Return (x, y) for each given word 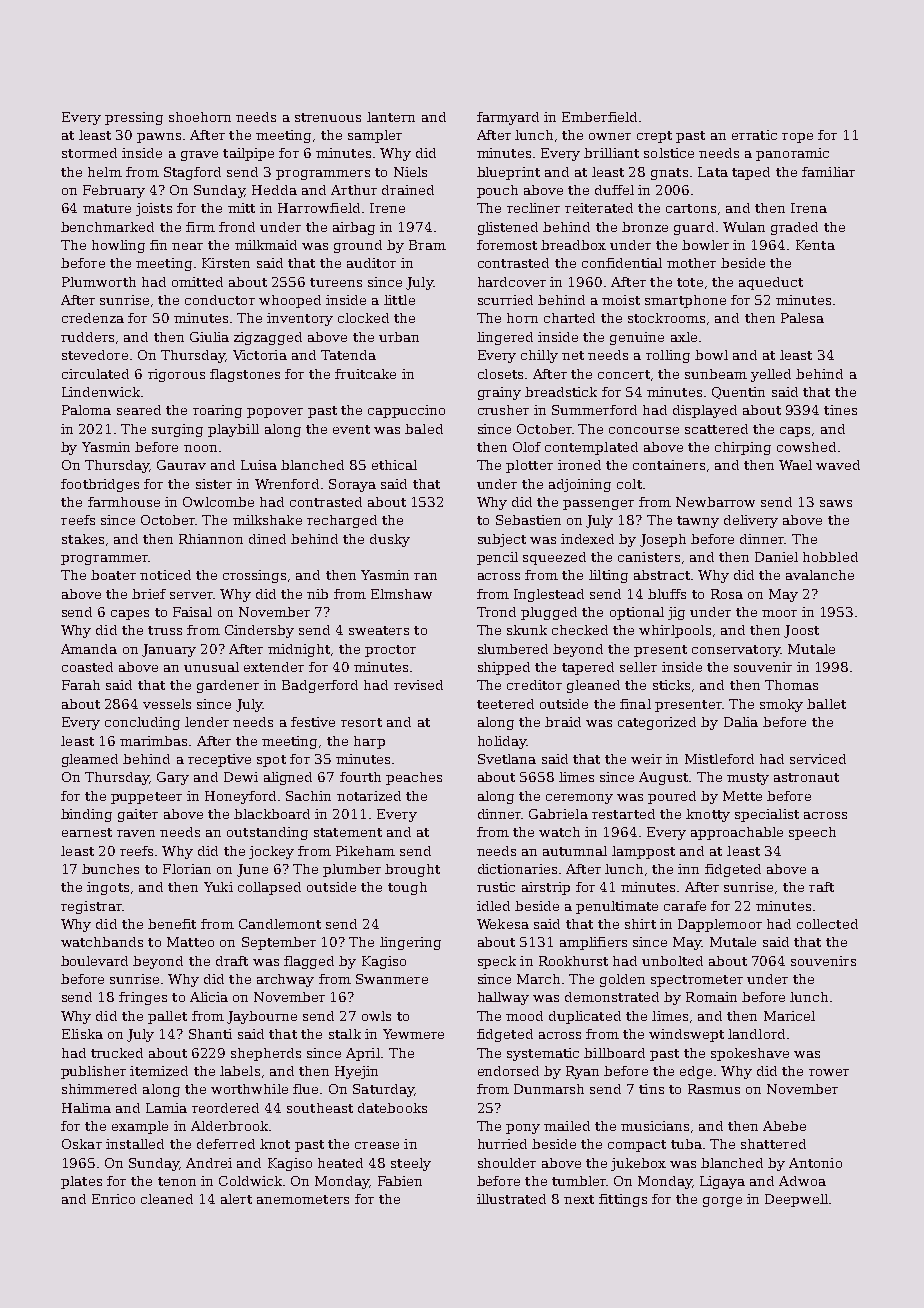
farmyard (508, 118)
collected (827, 924)
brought (412, 870)
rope (797, 138)
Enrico (113, 1199)
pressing (134, 118)
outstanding (267, 833)
